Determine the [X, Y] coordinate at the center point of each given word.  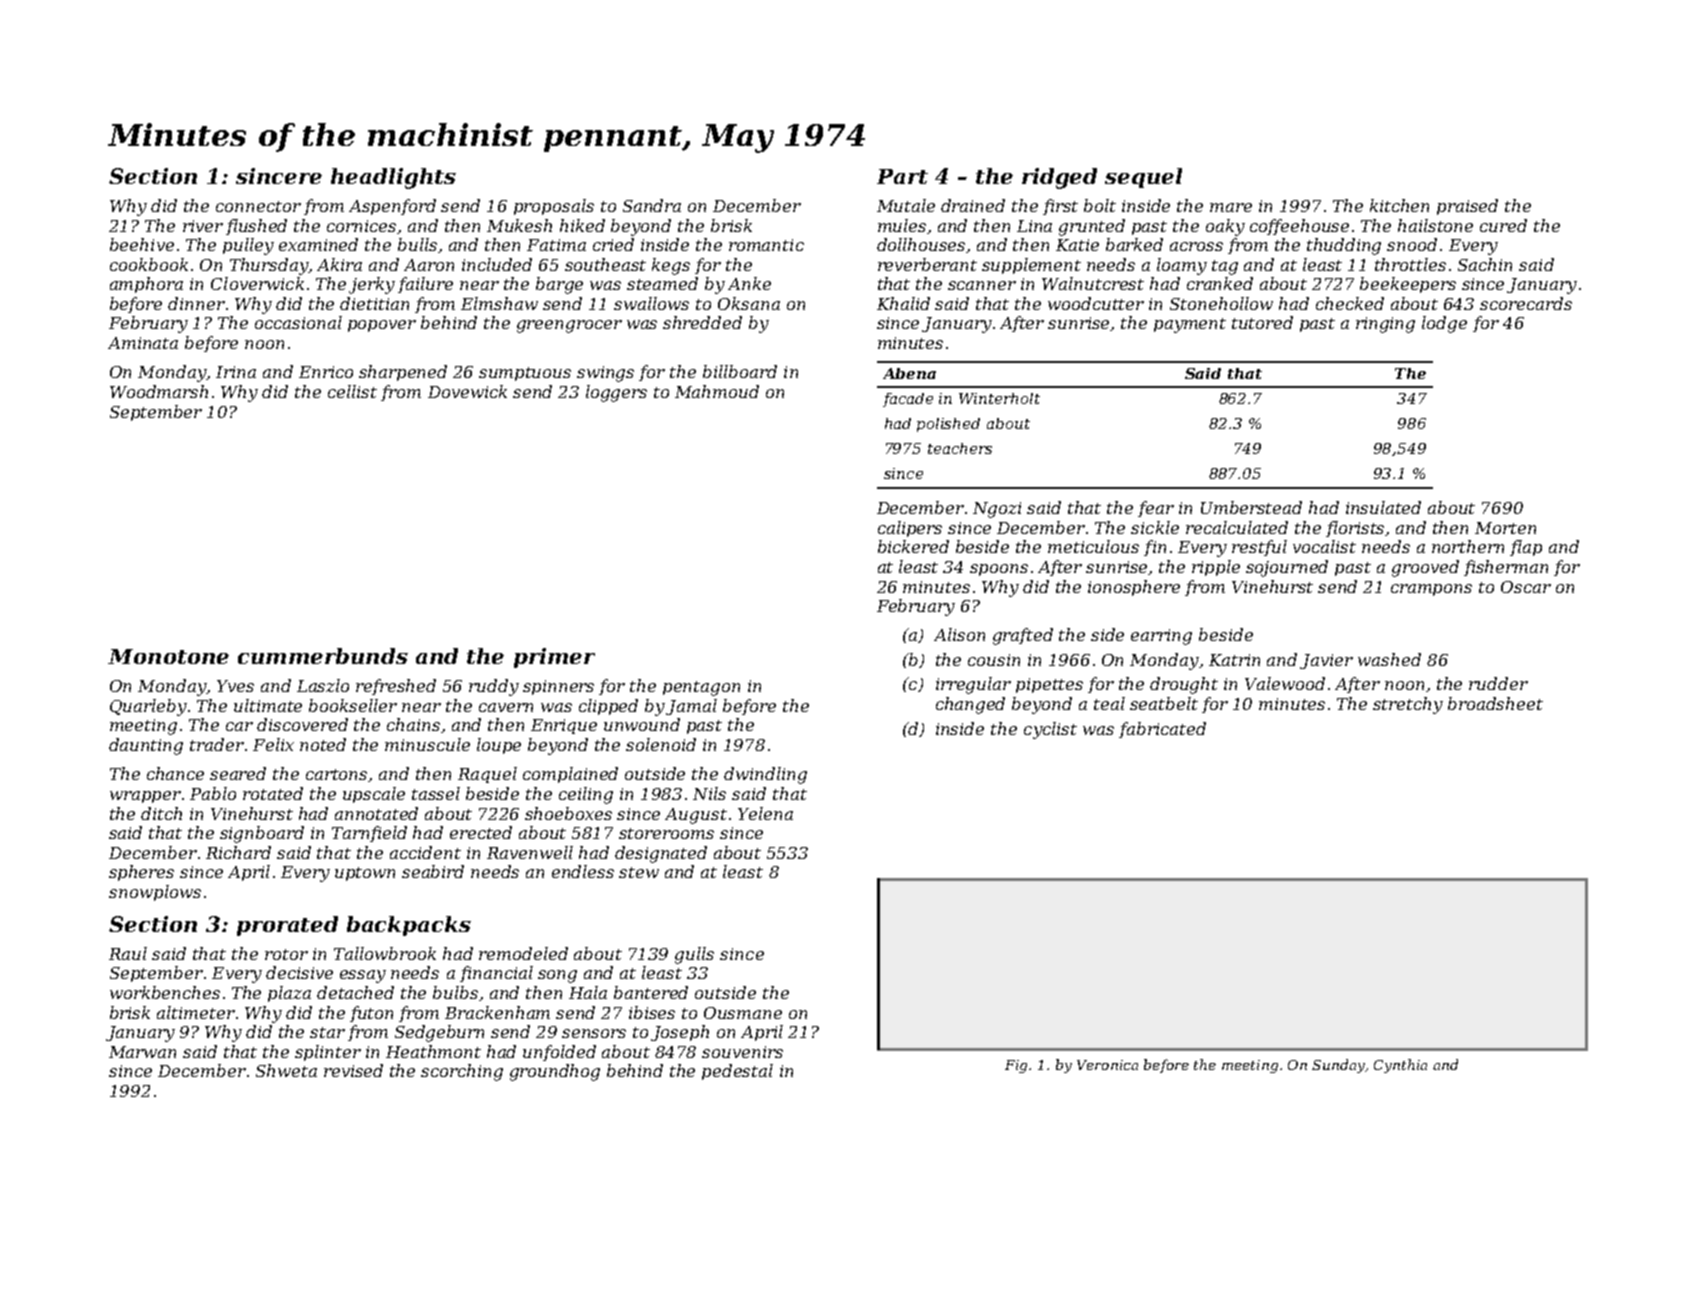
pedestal [737, 1072]
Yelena [765, 813]
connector [258, 206]
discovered [302, 724]
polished [948, 425]
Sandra [652, 205]
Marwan [142, 1052]
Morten [1505, 528]
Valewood [1285, 683]
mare [1231, 207]
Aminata [143, 343]
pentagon [701, 688]
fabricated [1162, 730]
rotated [273, 793]
